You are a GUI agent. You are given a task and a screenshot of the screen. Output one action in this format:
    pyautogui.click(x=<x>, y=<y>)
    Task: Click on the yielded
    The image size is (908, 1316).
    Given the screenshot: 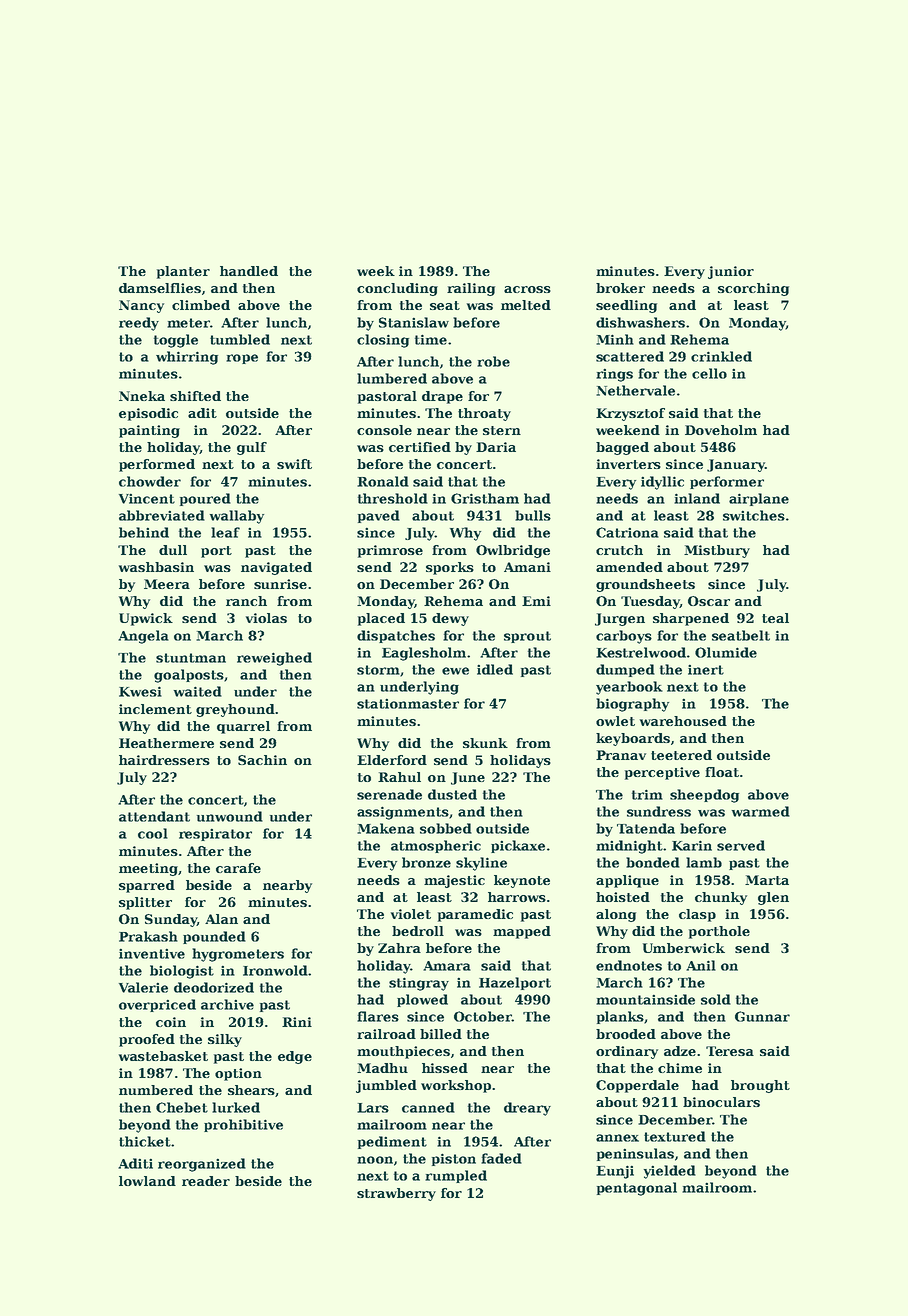 What is the action you would take?
    pyautogui.click(x=670, y=1172)
